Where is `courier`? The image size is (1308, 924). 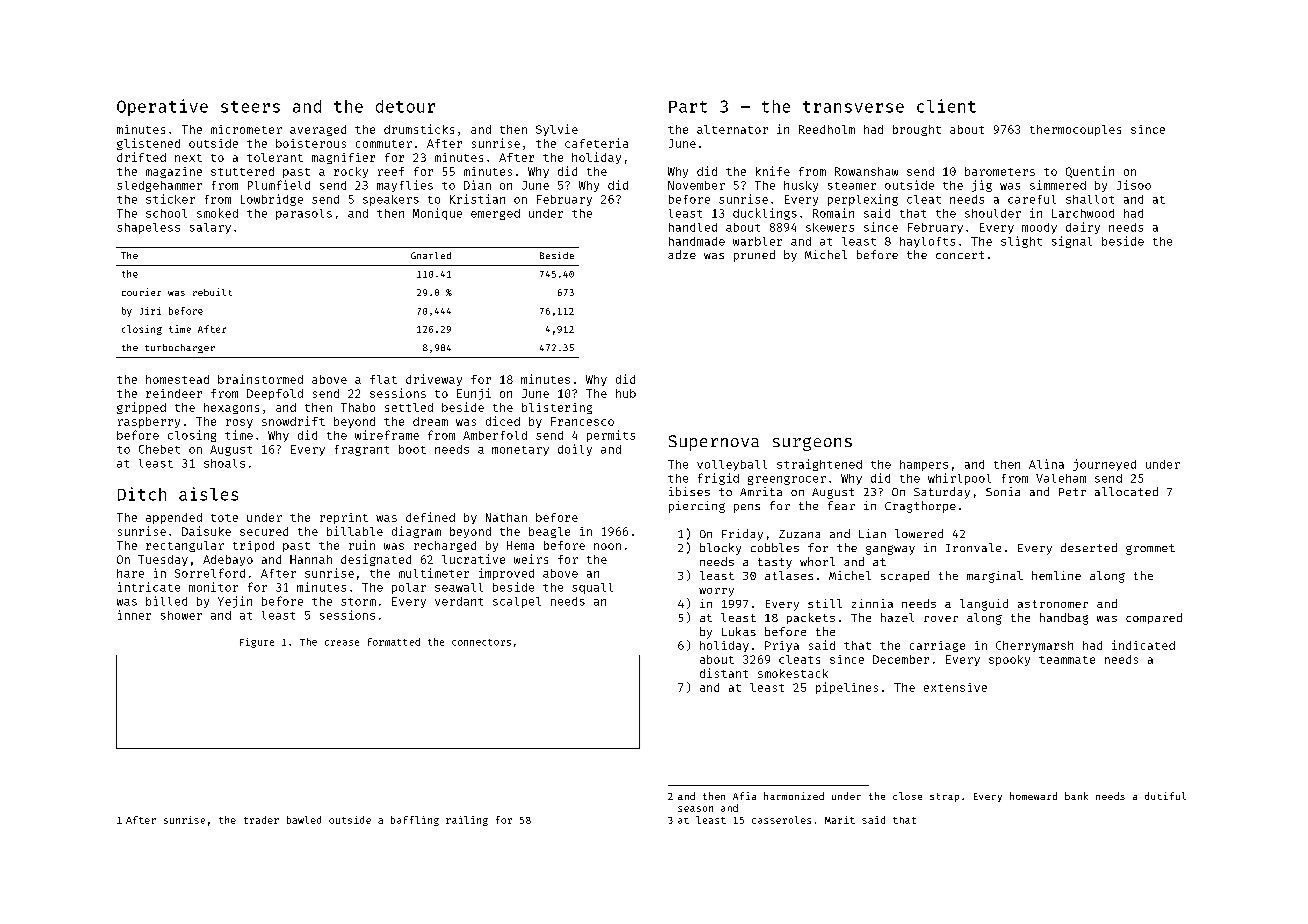 courier is located at coordinates (141, 292).
